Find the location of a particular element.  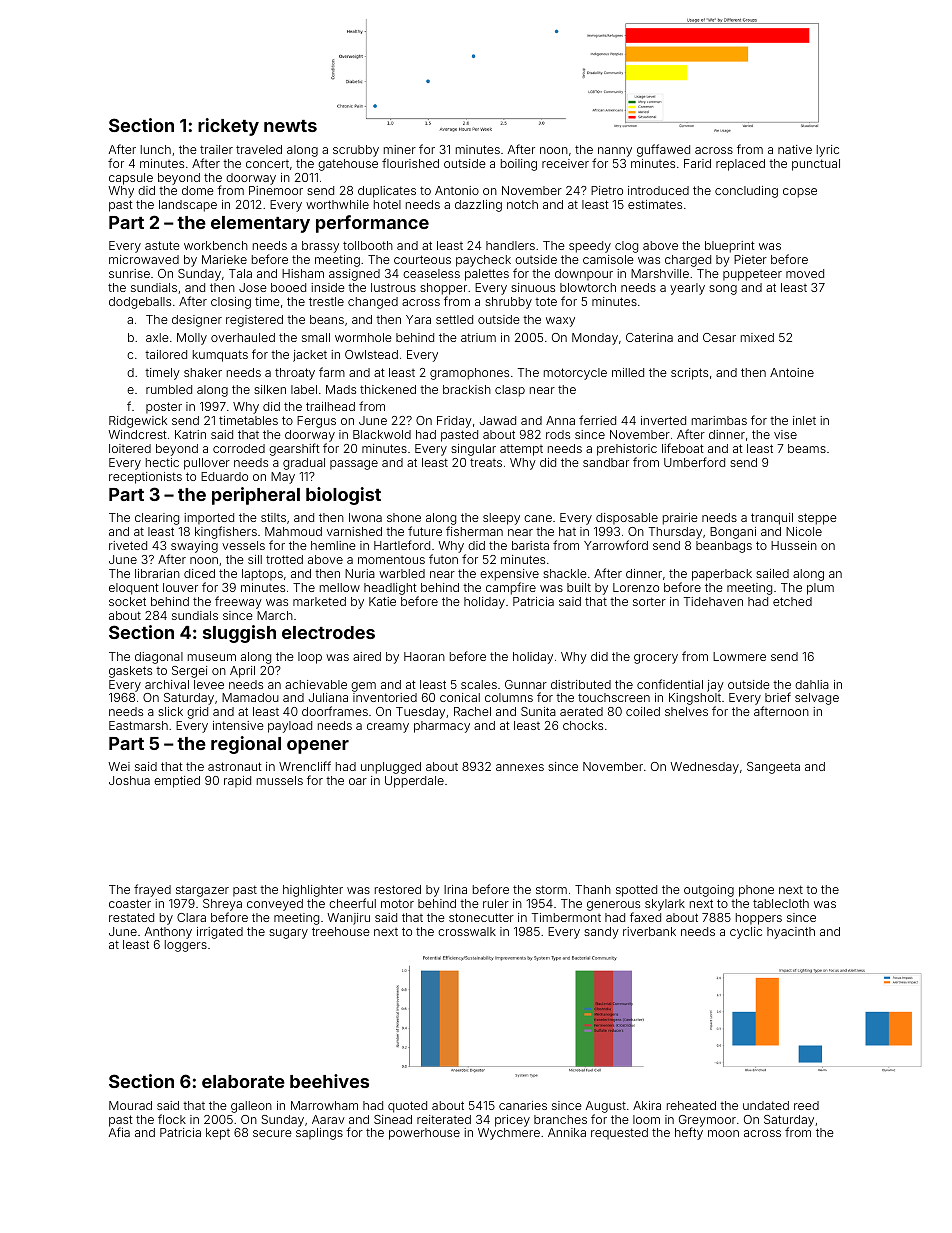

Owlstead is located at coordinates (371, 354).
